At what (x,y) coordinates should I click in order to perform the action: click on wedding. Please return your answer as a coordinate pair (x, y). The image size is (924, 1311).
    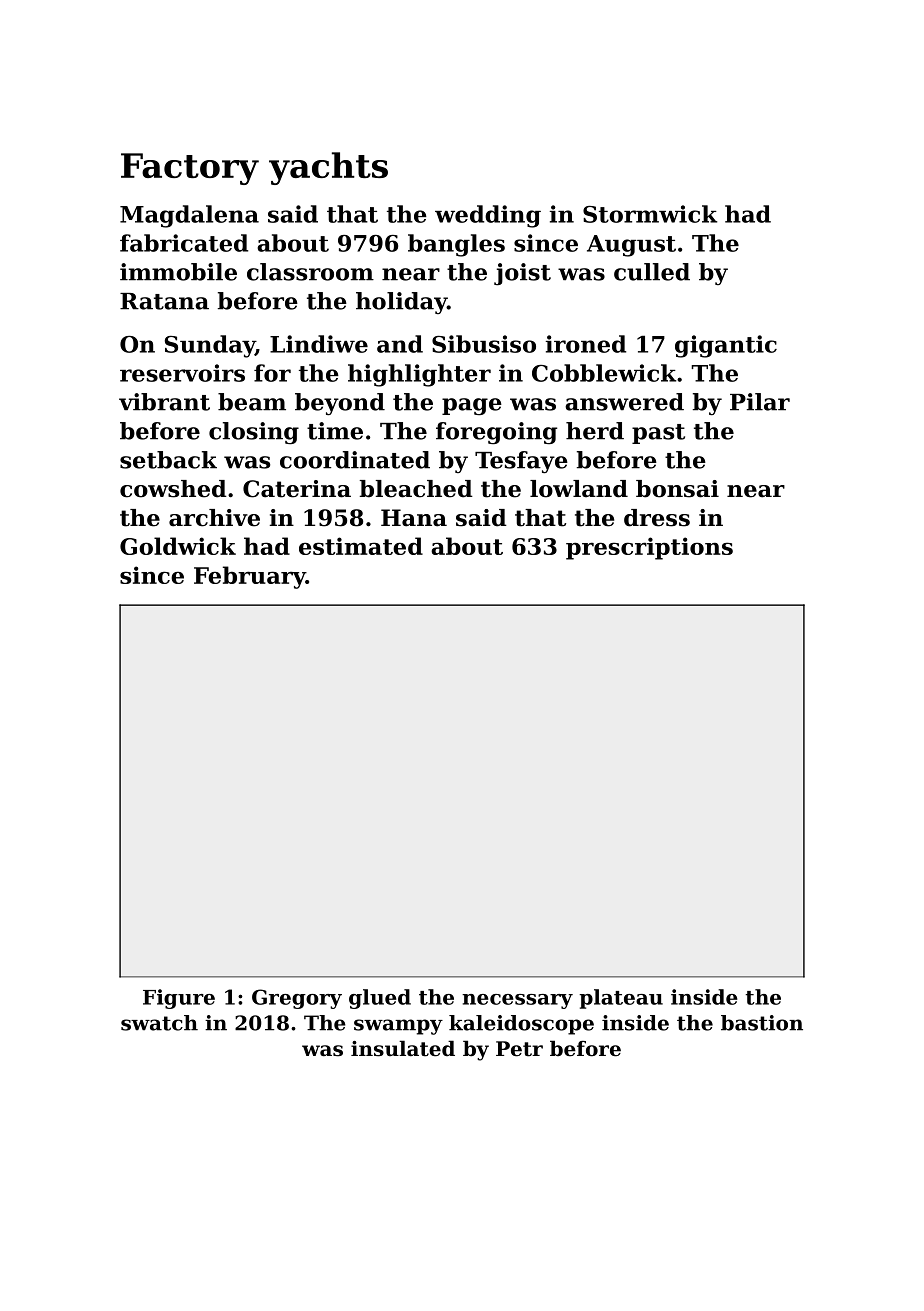
    Looking at the image, I should click on (488, 216).
